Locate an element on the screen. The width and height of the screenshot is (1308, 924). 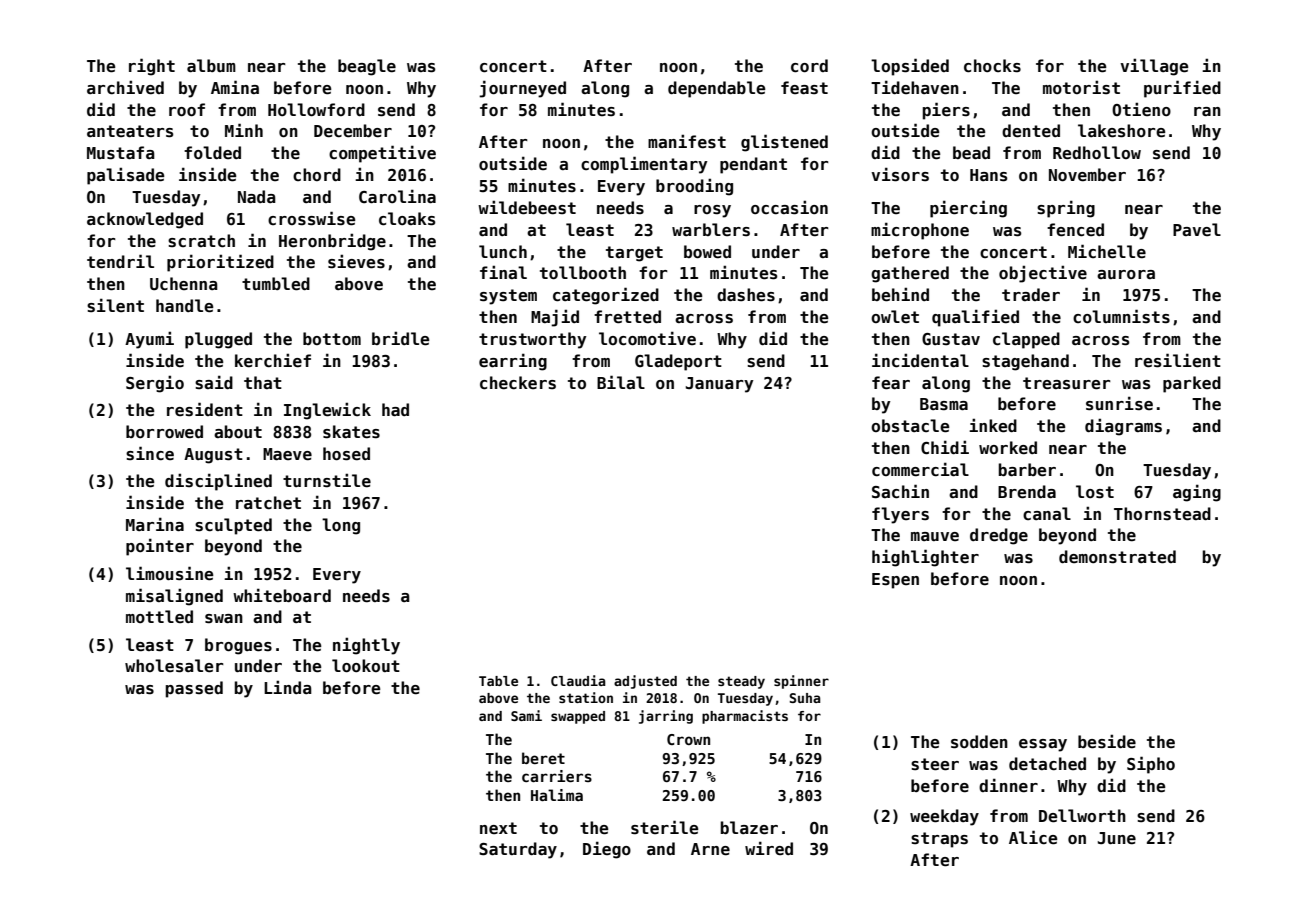
spinner is located at coordinates (801, 682).
